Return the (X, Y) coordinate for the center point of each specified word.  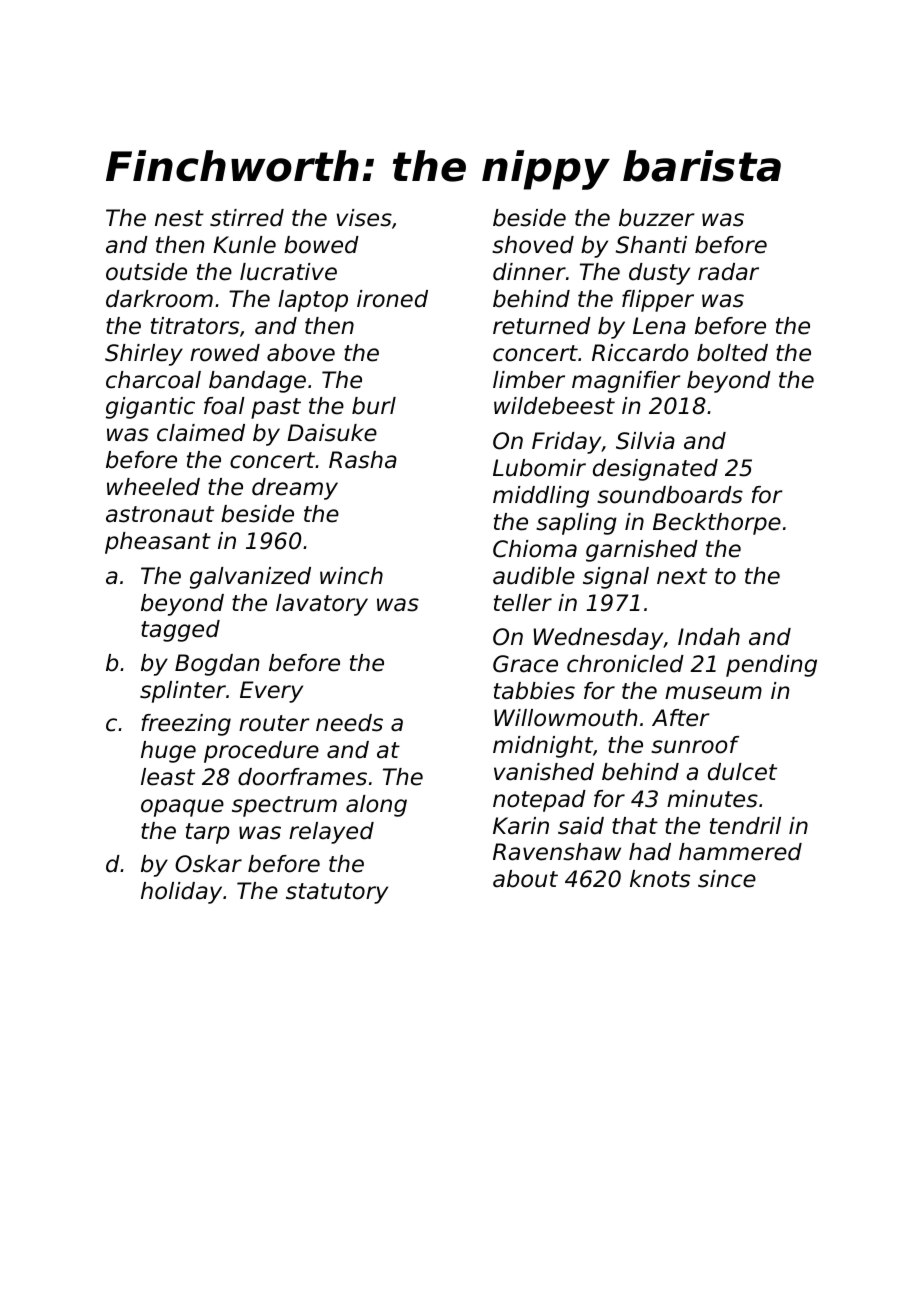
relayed (331, 833)
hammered (740, 852)
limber (529, 380)
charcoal (153, 380)
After (681, 718)
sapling (576, 524)
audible (534, 576)
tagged (180, 631)
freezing (186, 725)
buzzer (657, 218)
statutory (337, 893)
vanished (544, 772)
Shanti (651, 245)
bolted (732, 353)
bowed (321, 245)
